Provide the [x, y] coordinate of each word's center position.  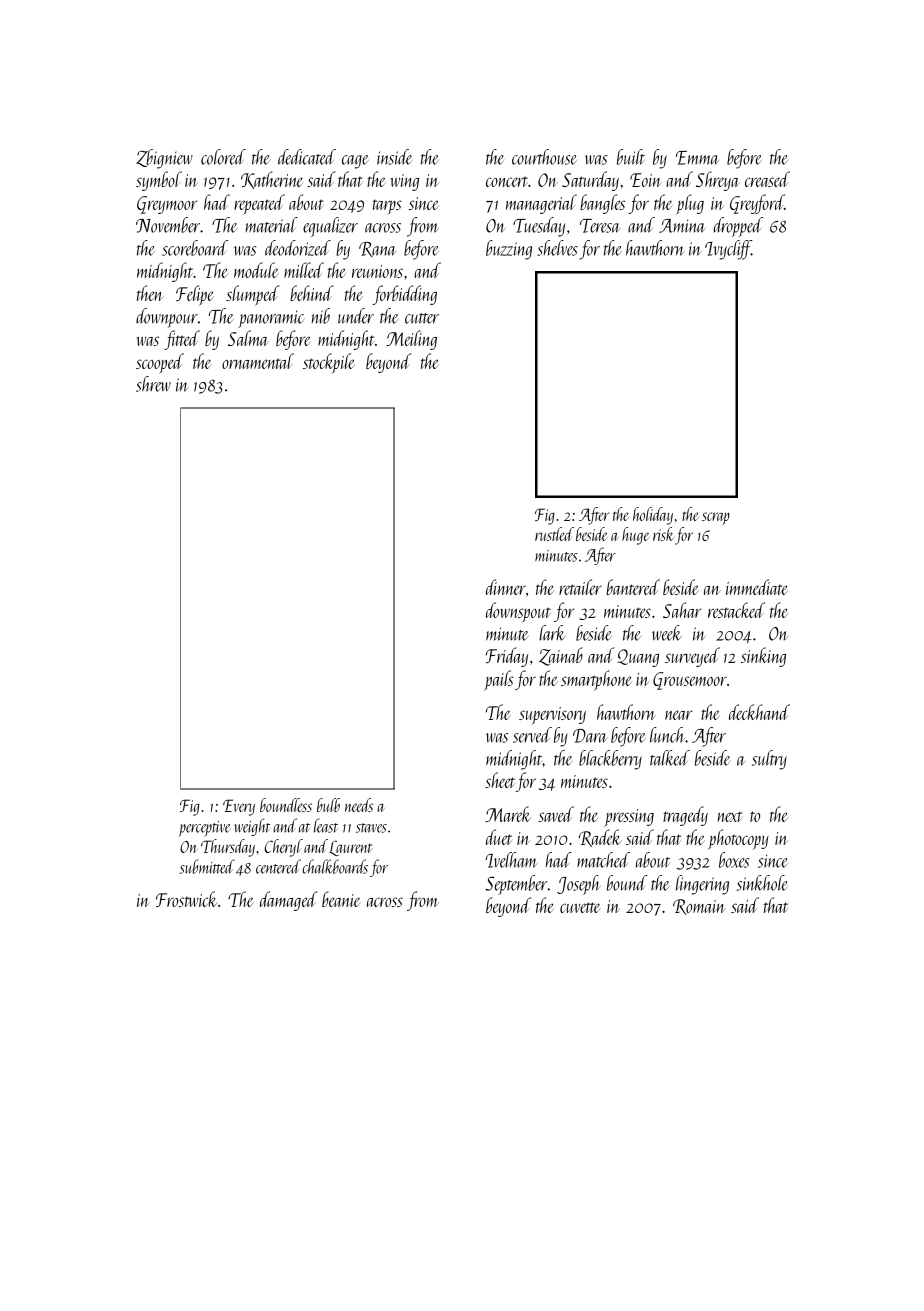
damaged [289, 901]
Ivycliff [728, 250]
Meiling [411, 340]
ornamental [258, 361]
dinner [506, 587]
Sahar [682, 610]
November [168, 225]
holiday [653, 516]
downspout [518, 612]
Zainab [561, 656]
